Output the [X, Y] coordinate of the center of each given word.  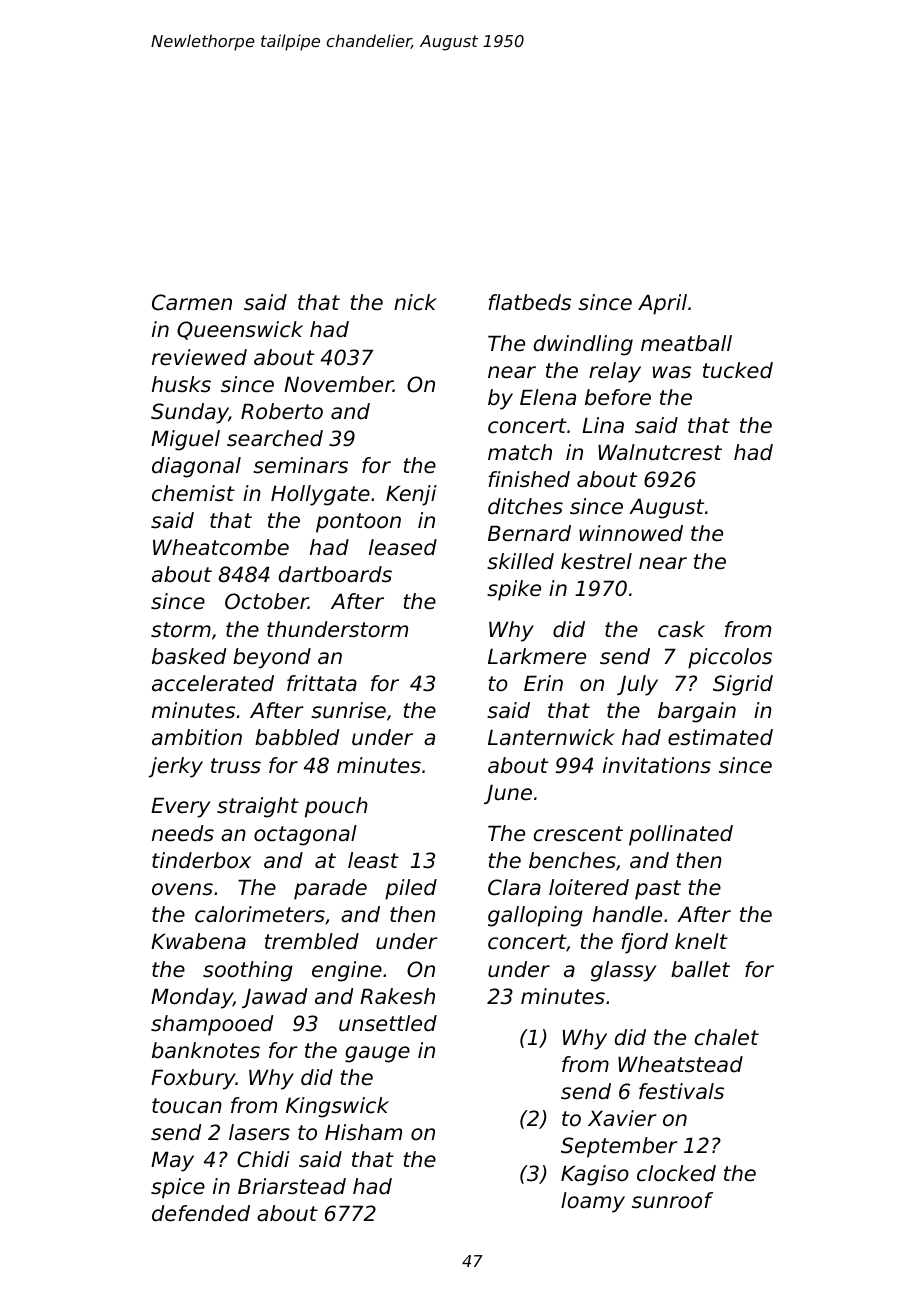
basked [189, 656]
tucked [738, 370]
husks [181, 384]
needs [183, 833]
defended [201, 1213]
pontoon [358, 523]
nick [415, 302]
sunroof [672, 1200]
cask [681, 629]
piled [411, 889]
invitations [657, 765]
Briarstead [292, 1186]
